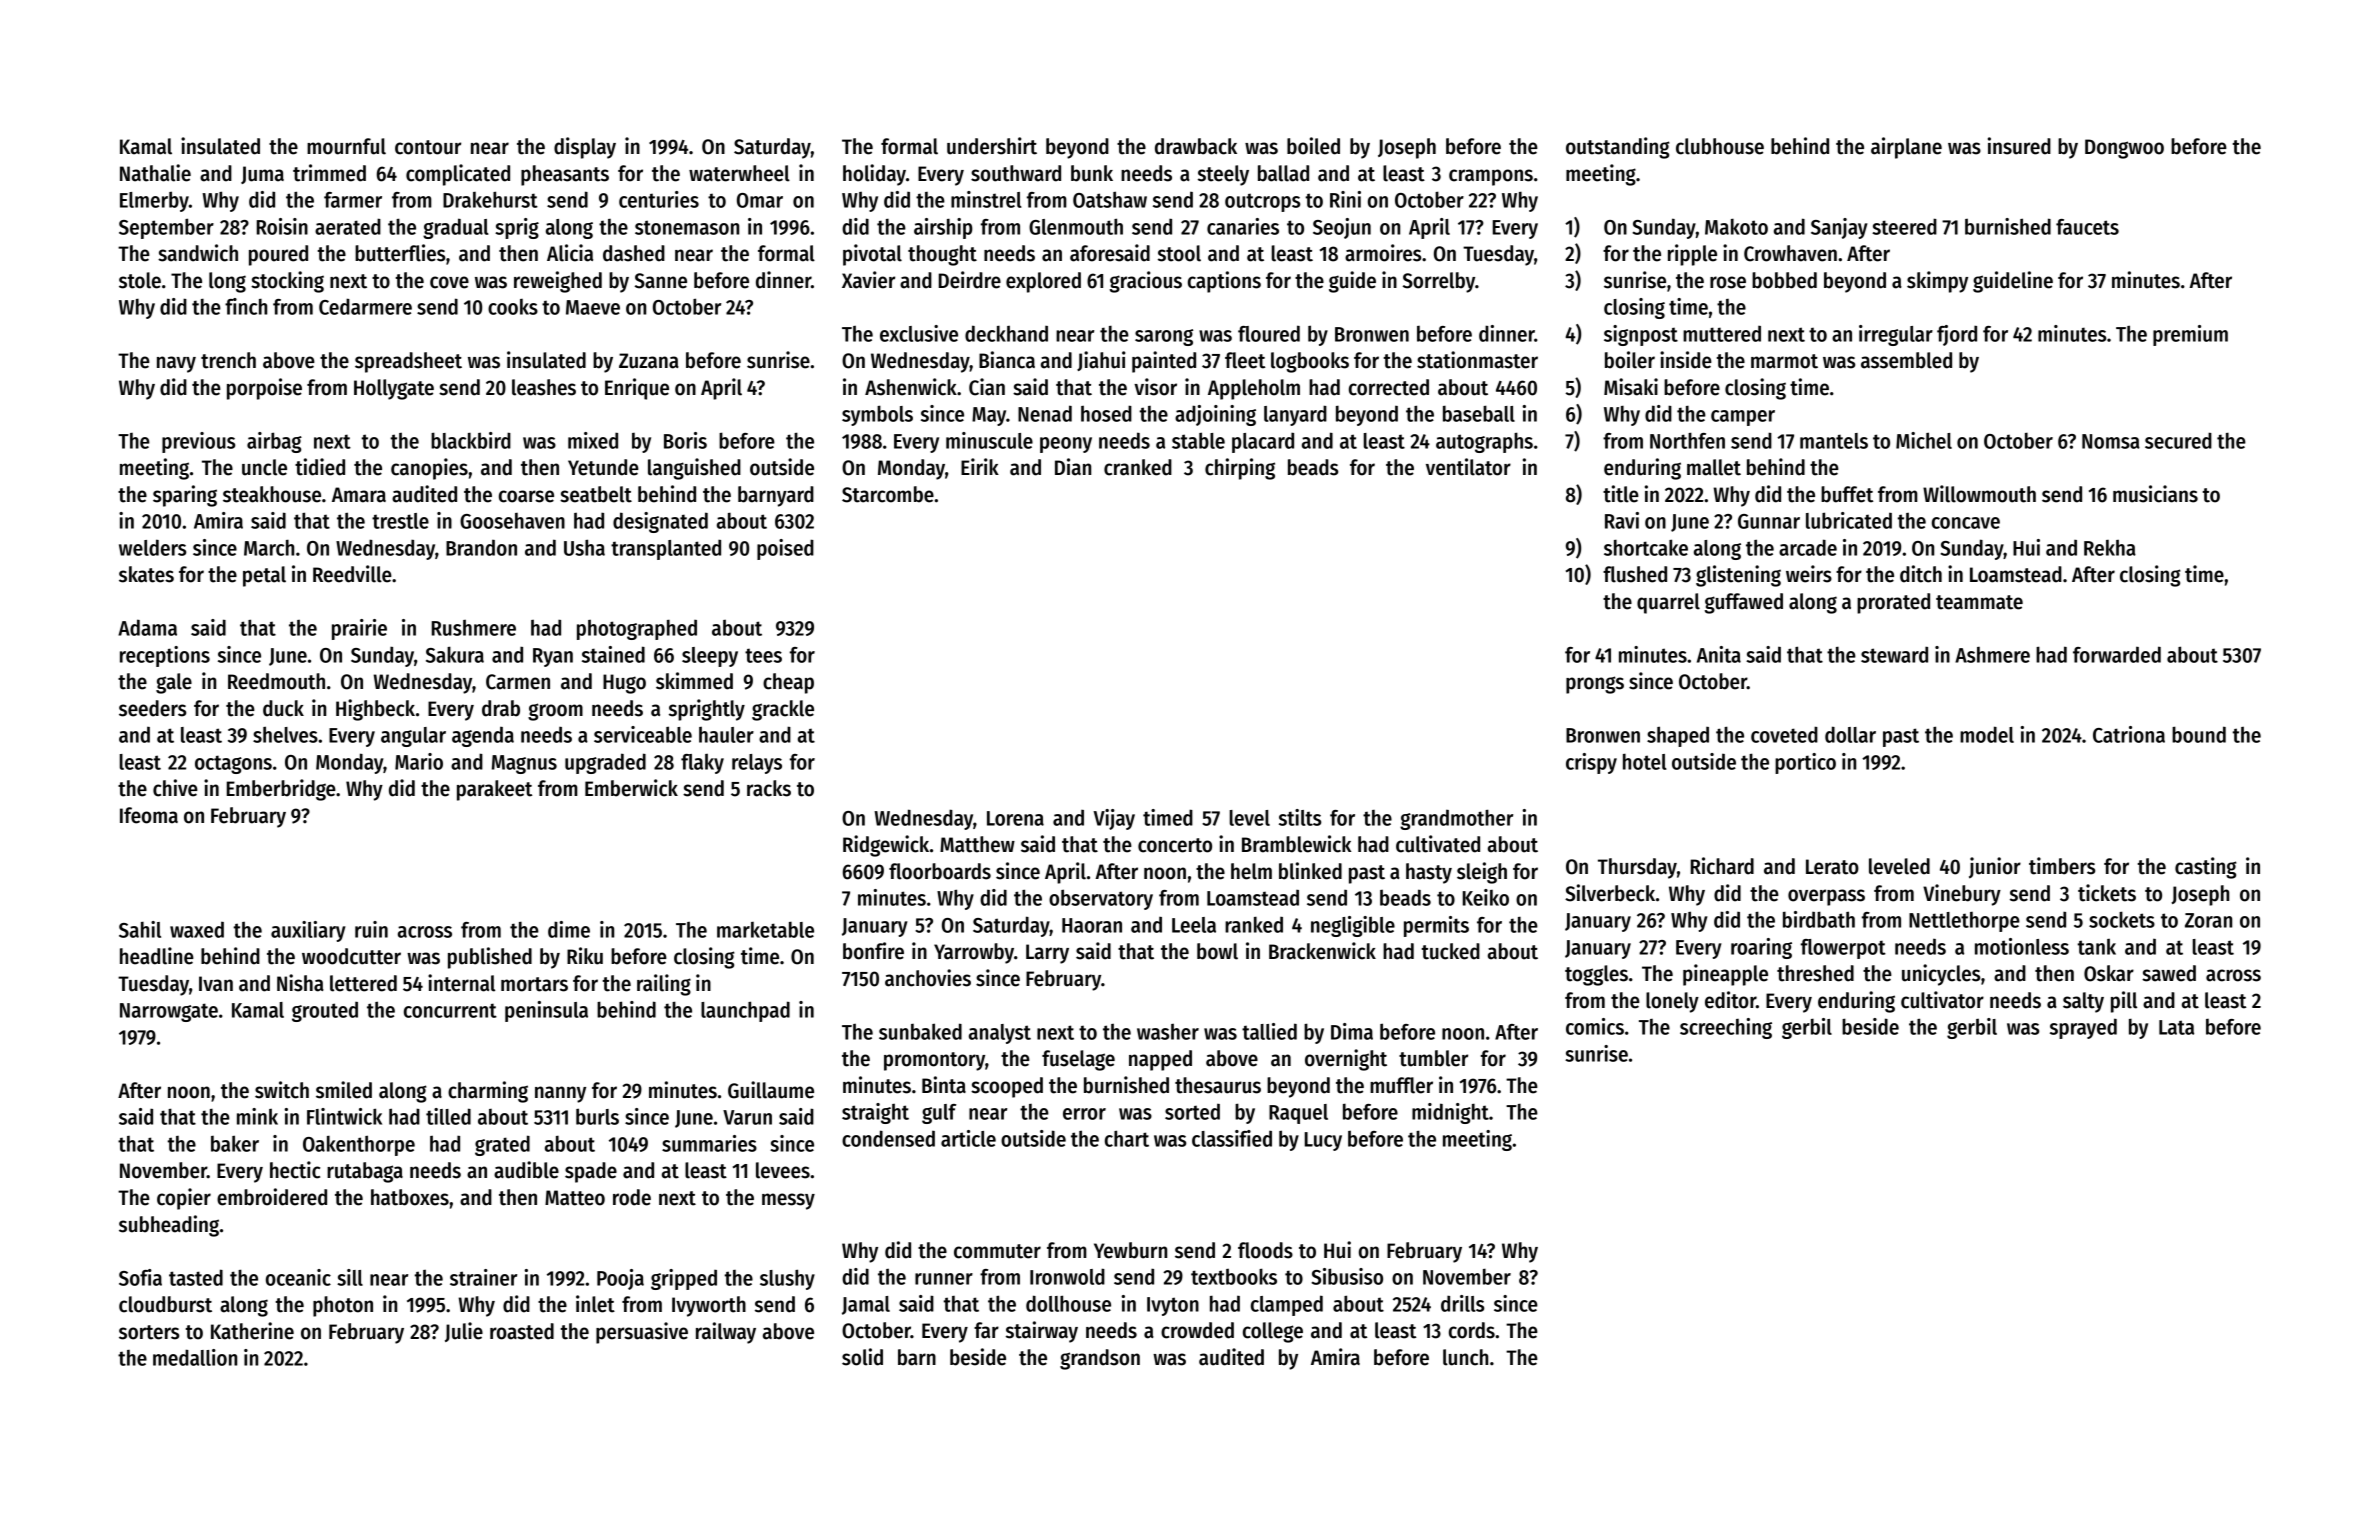 The width and height of the screenshot is (2380, 1540). I want to click on Dongwoo, so click(2124, 149).
